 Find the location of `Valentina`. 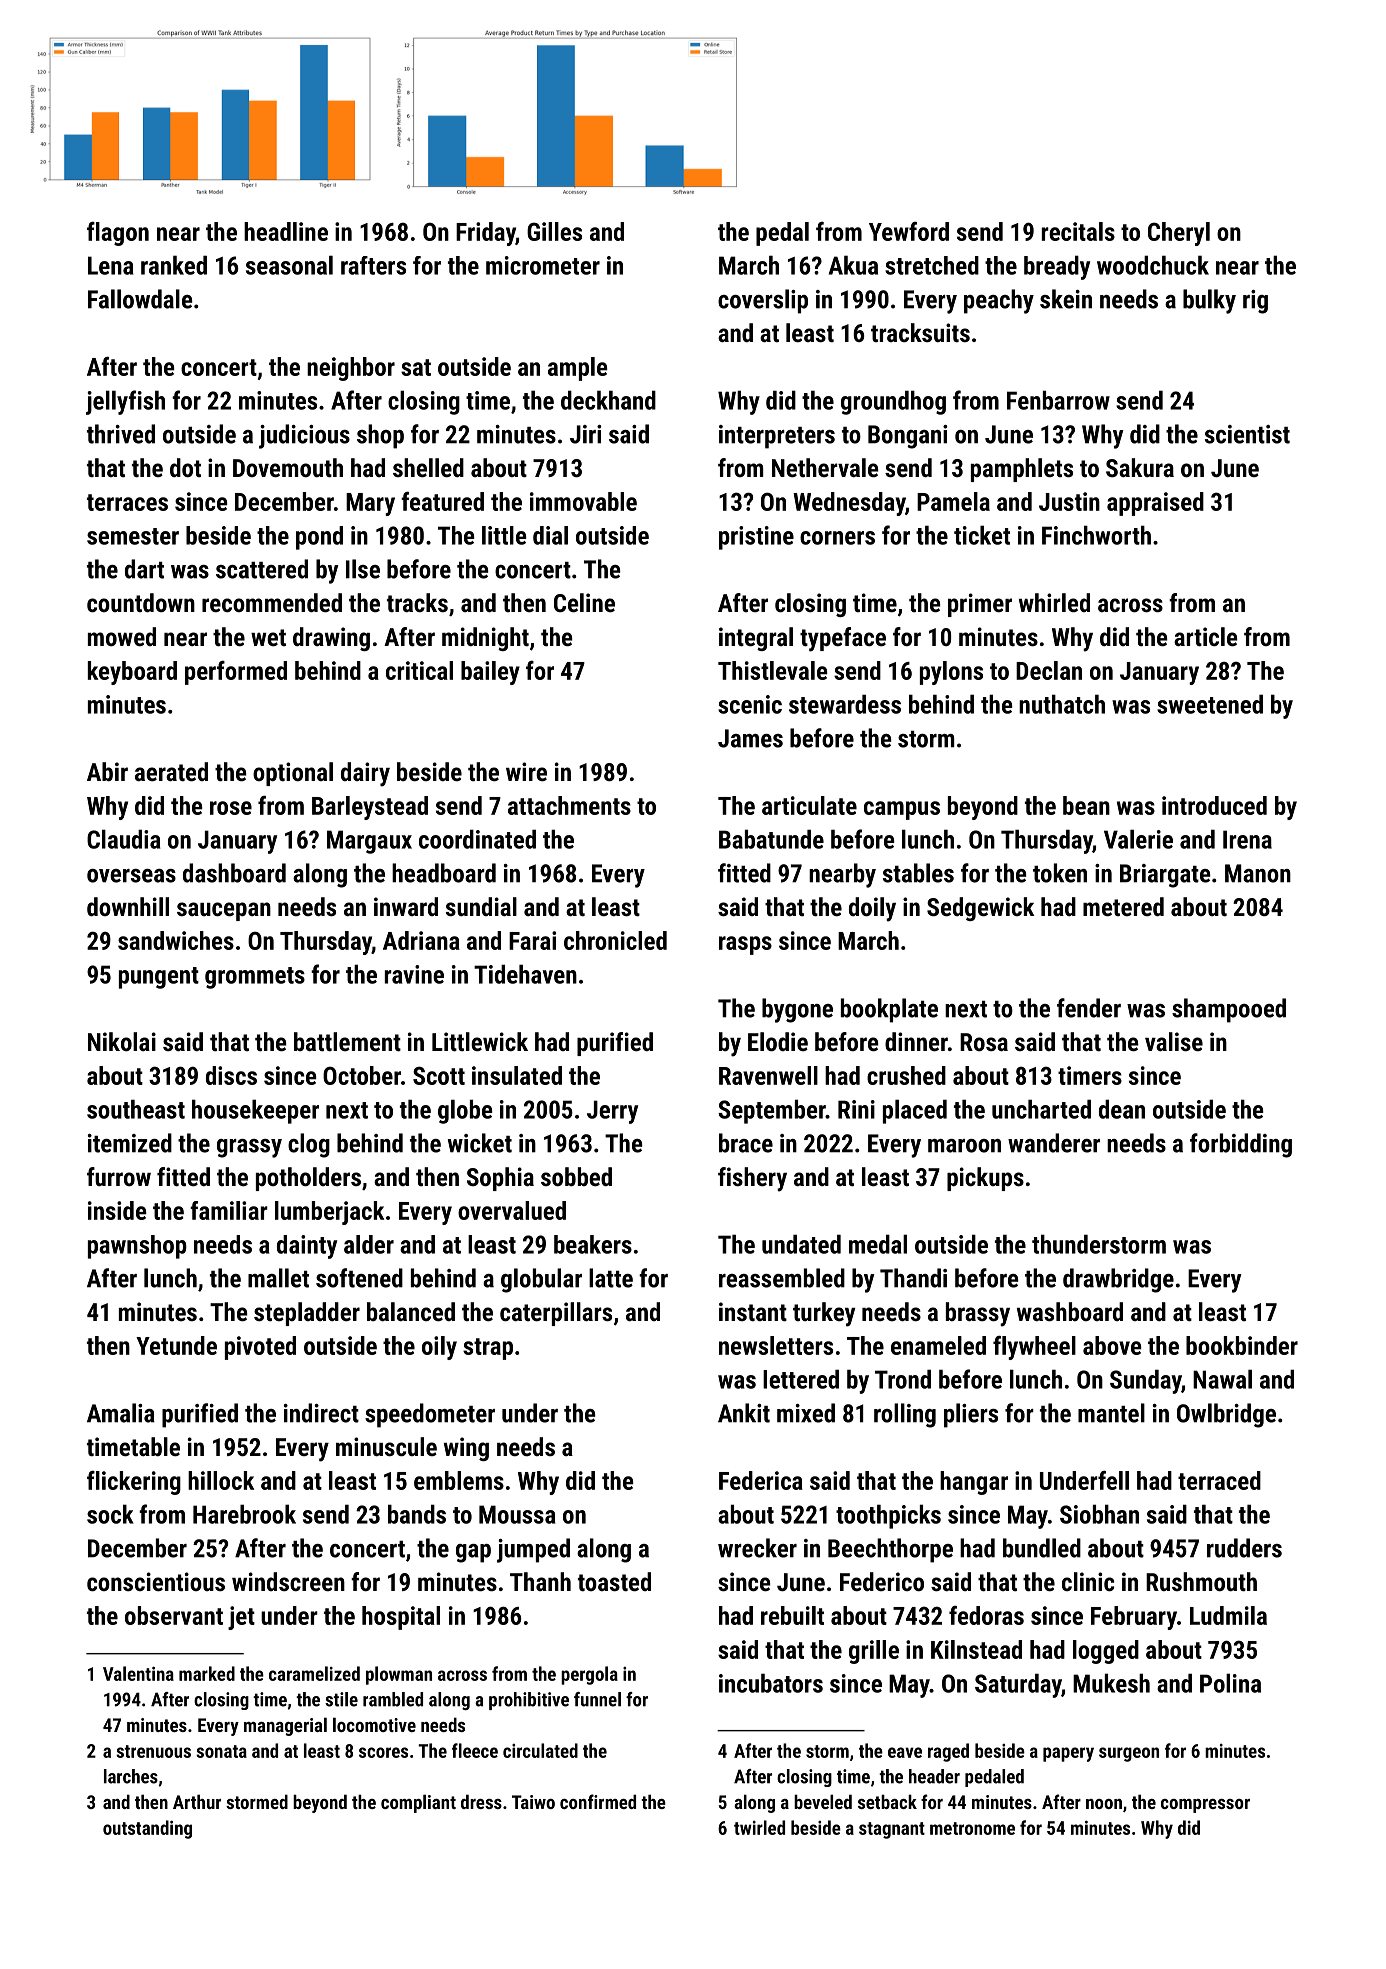

Valentina is located at coordinates (138, 1673).
